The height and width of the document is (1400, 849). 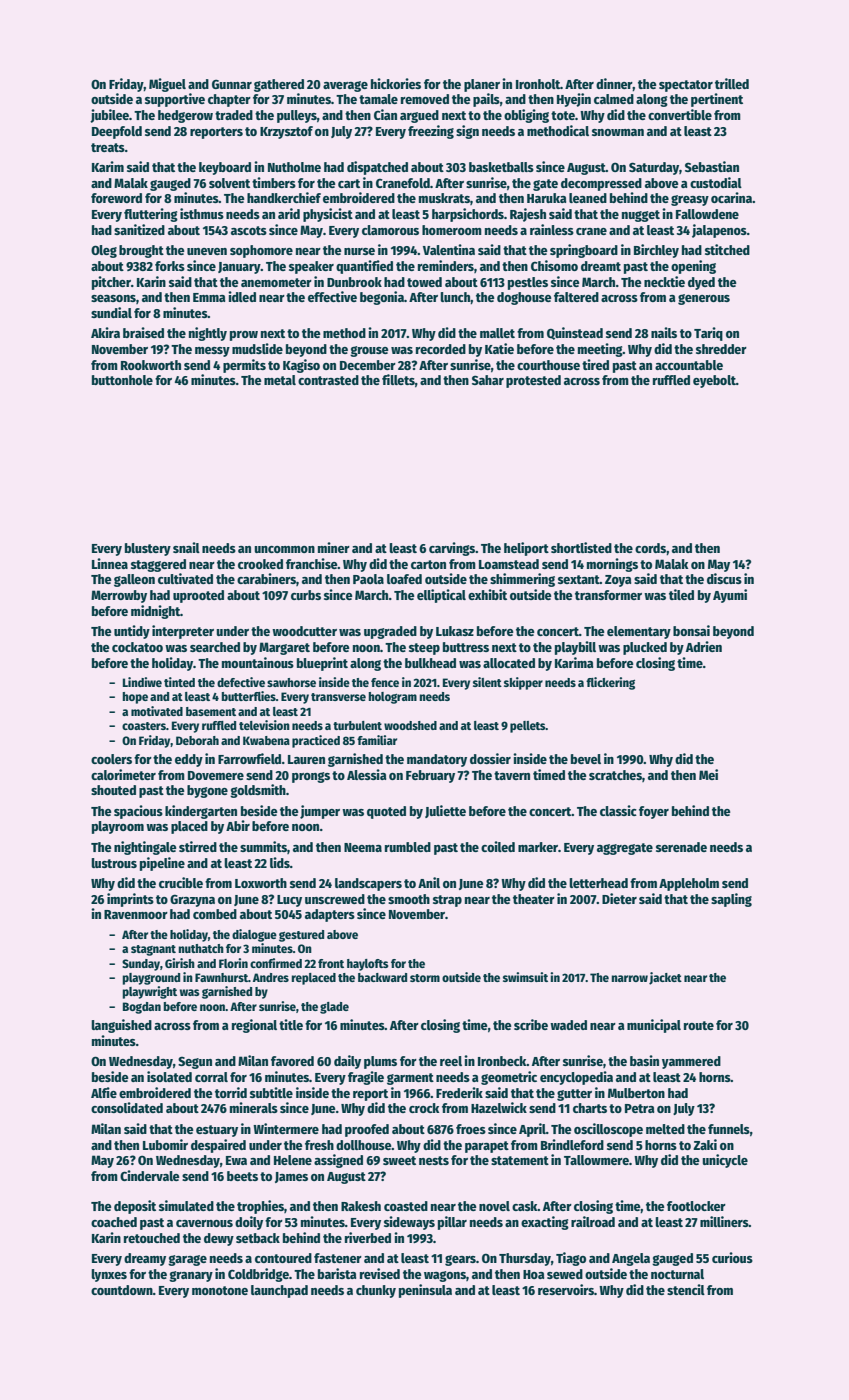 What do you see at coordinates (261, 883) in the document?
I see `Loxworth` at bounding box center [261, 883].
